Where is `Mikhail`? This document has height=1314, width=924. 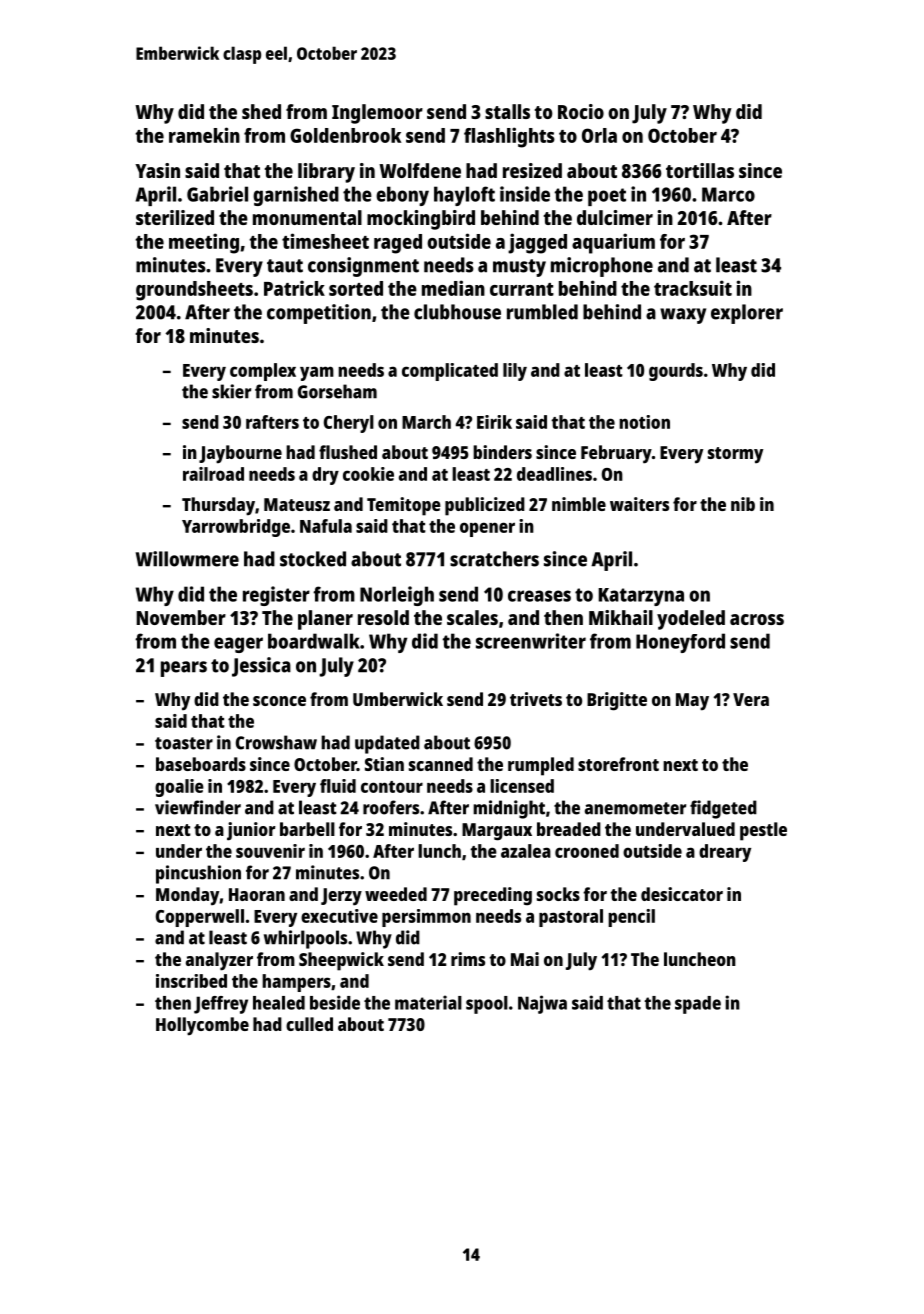 Mikhail is located at coordinates (621, 617).
